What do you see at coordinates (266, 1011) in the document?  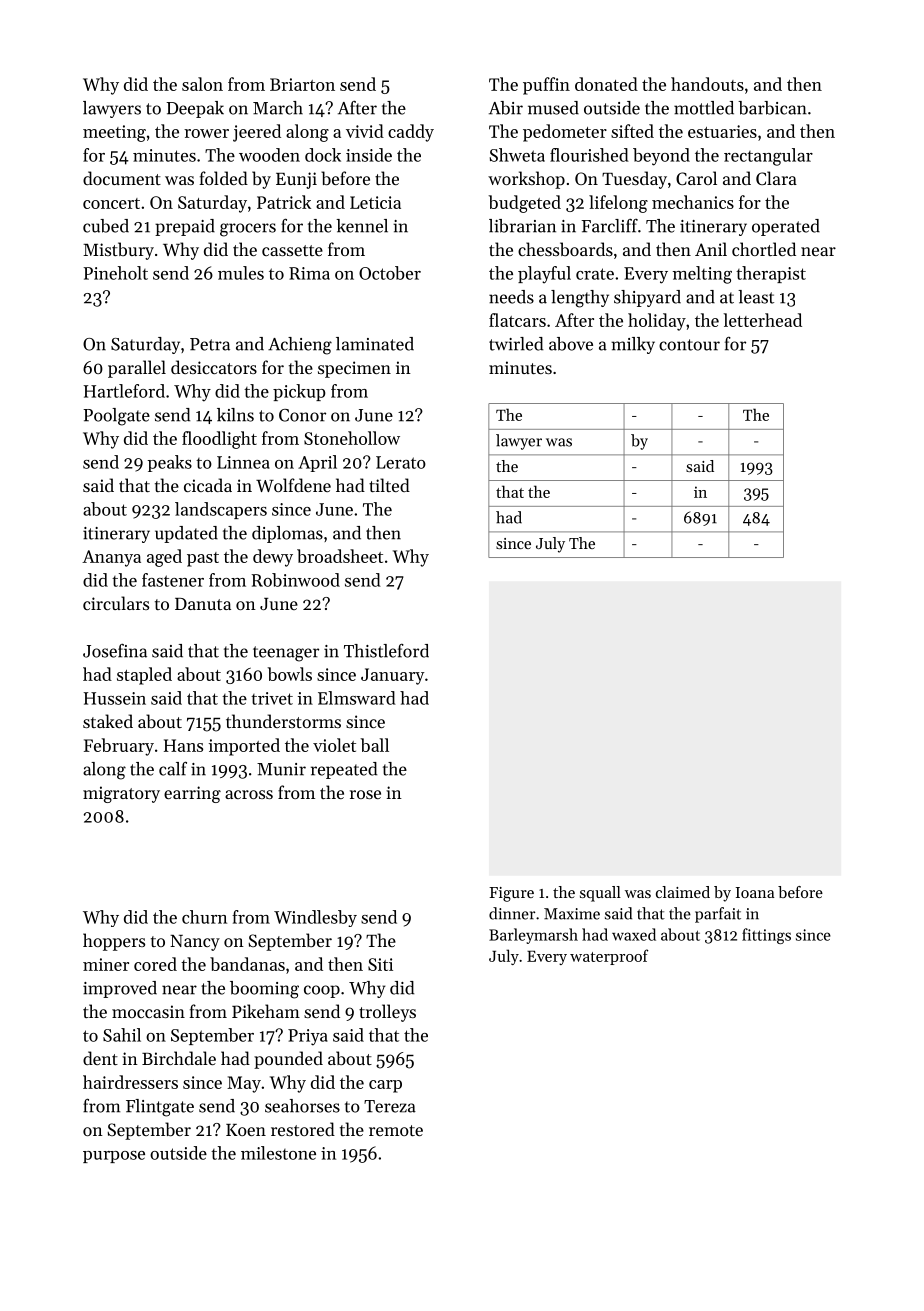 I see `Pikeham` at bounding box center [266, 1011].
